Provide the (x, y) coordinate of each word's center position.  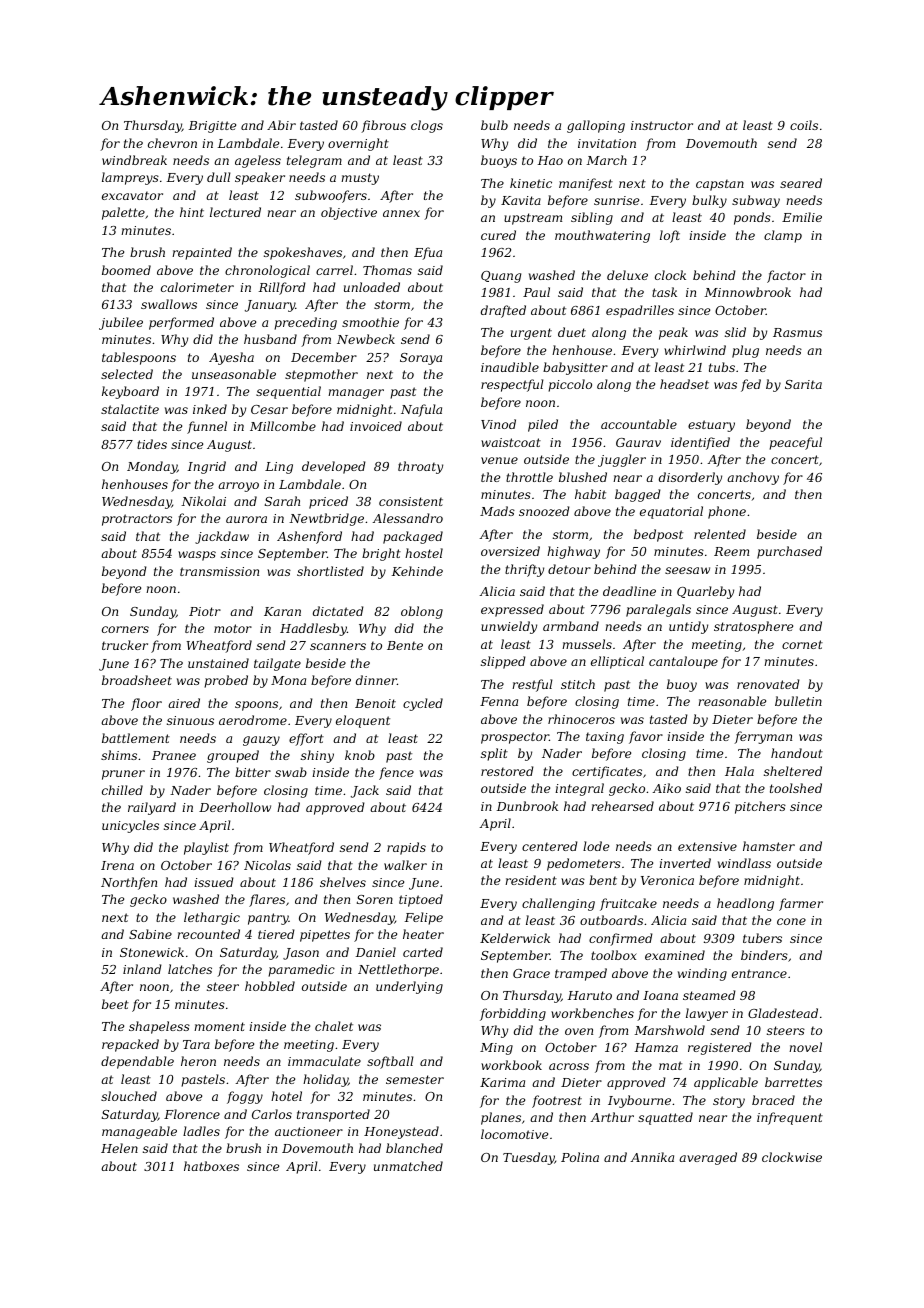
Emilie (802, 217)
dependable (137, 1062)
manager (356, 394)
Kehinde (417, 571)
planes (501, 1118)
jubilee (121, 323)
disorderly (690, 478)
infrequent (790, 1118)
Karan (282, 611)
